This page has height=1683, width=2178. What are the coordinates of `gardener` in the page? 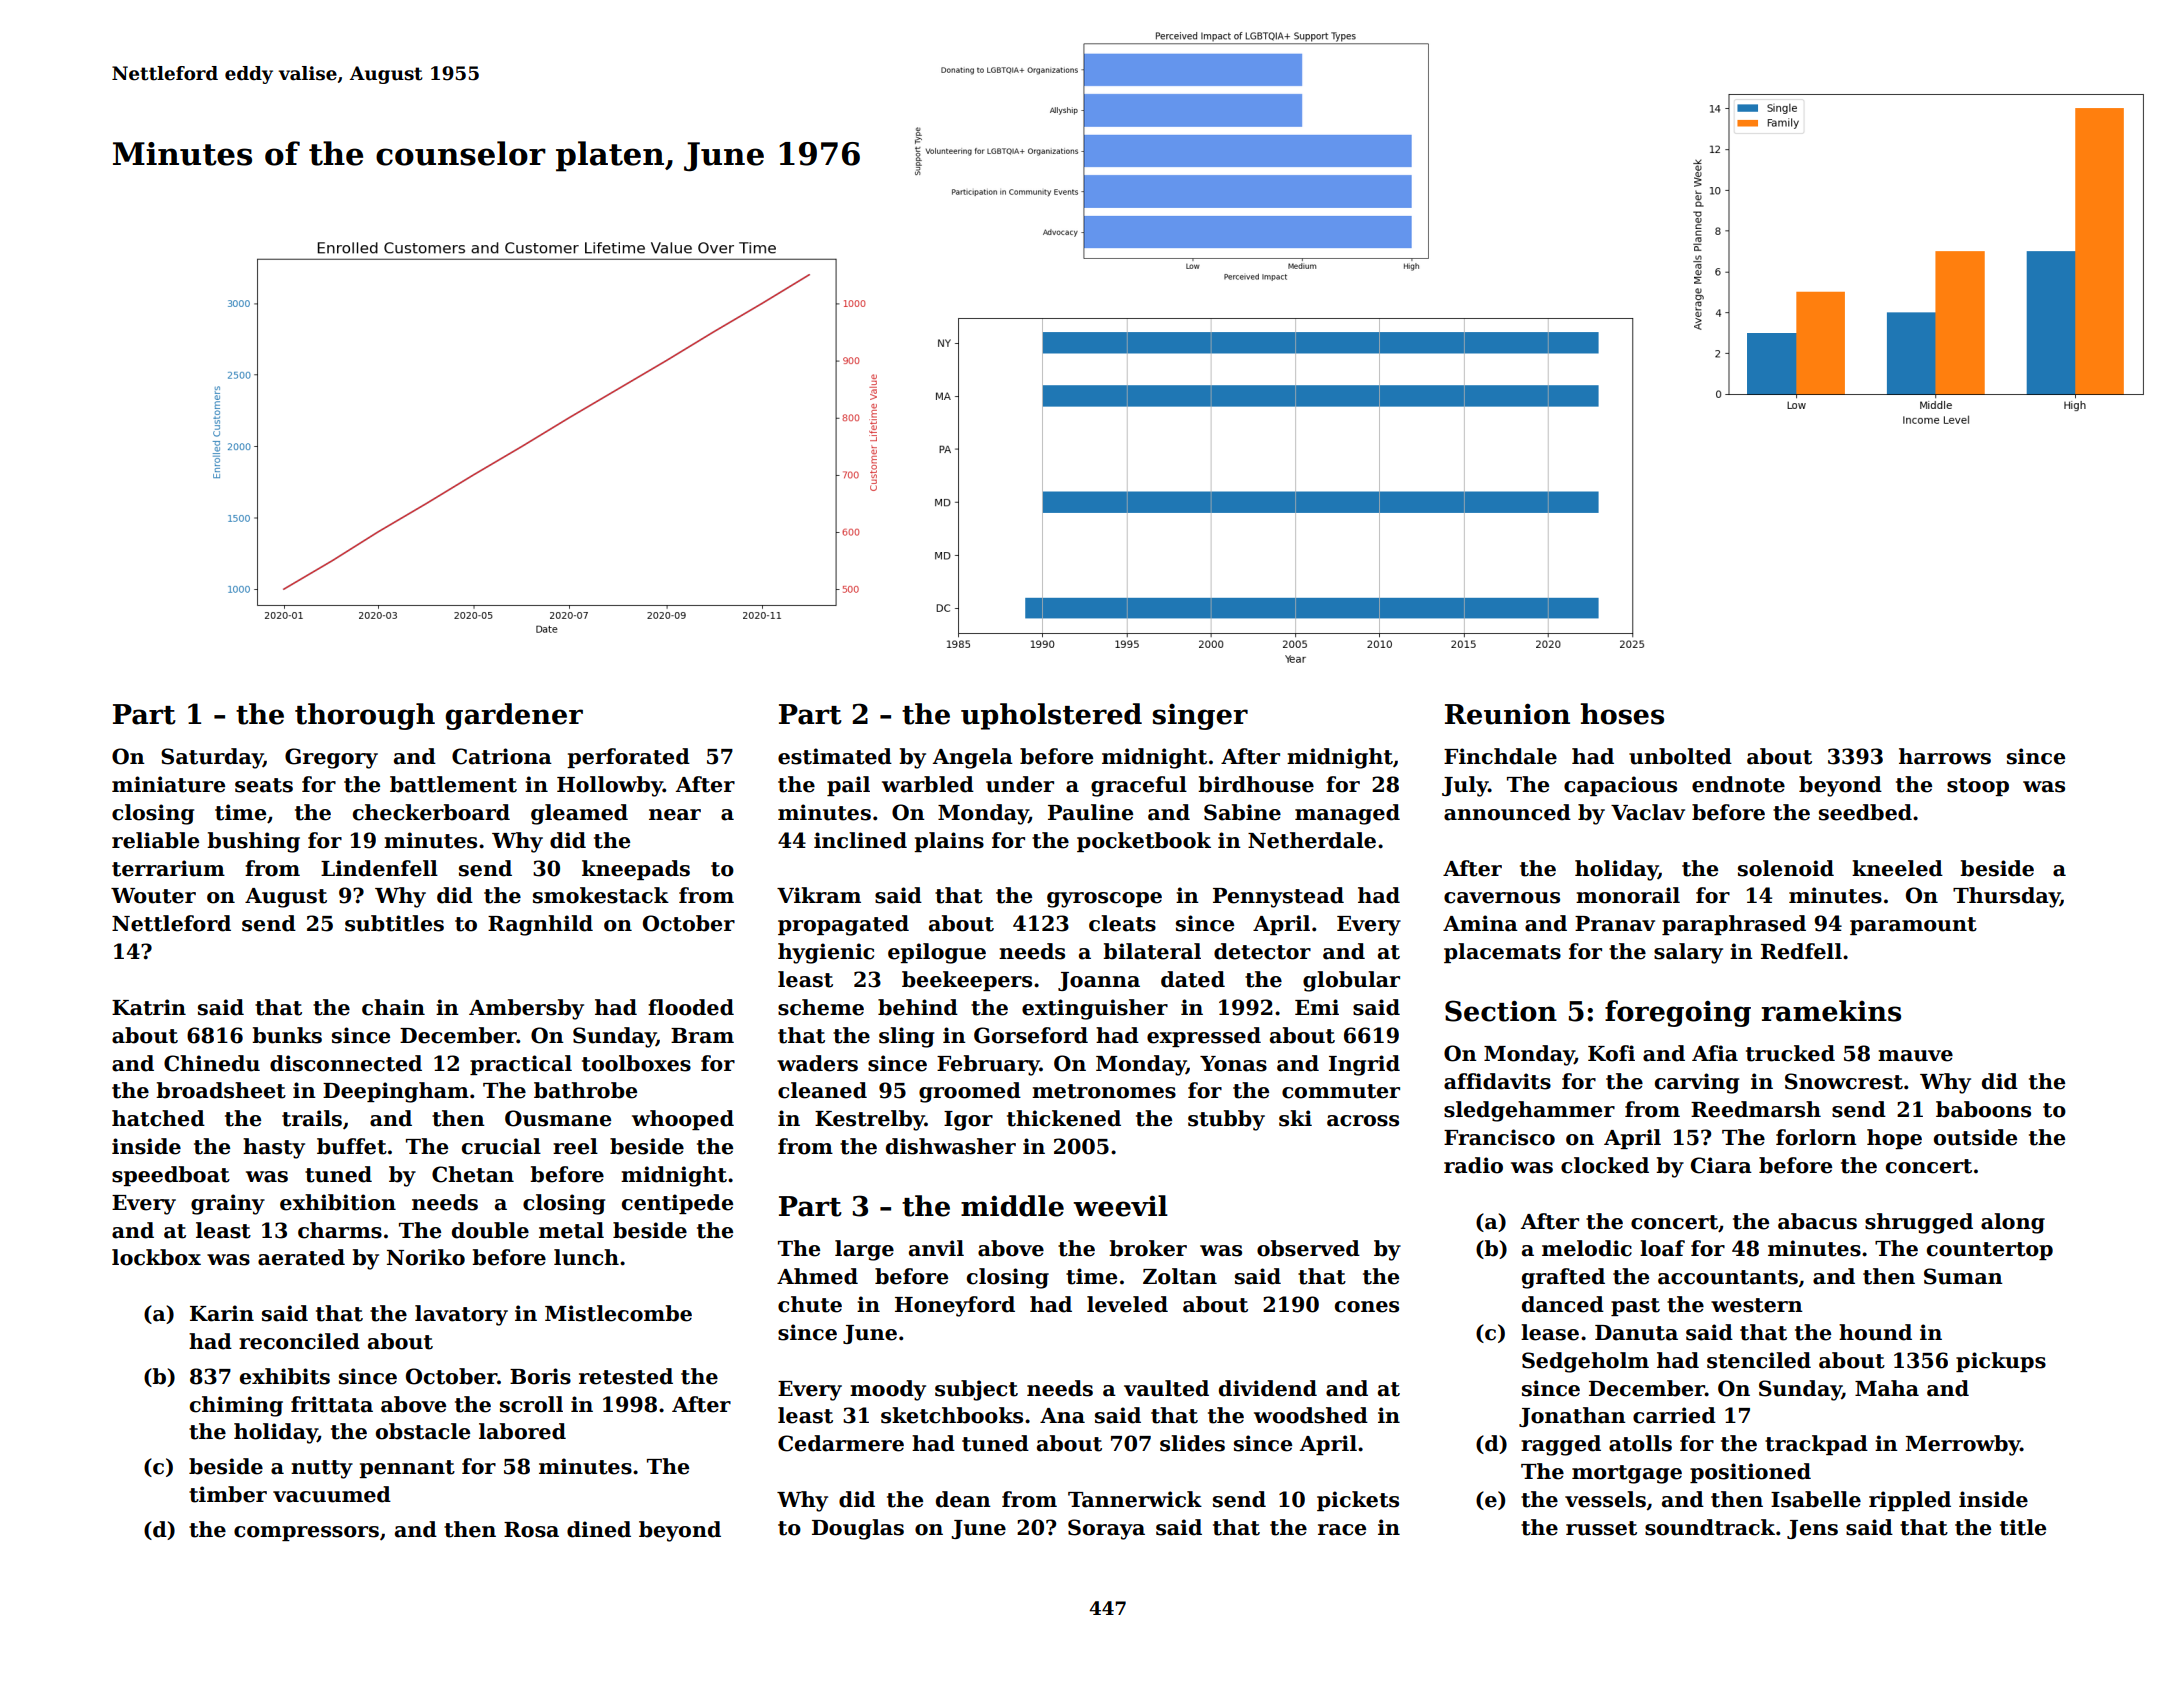 It's located at (514, 716).
